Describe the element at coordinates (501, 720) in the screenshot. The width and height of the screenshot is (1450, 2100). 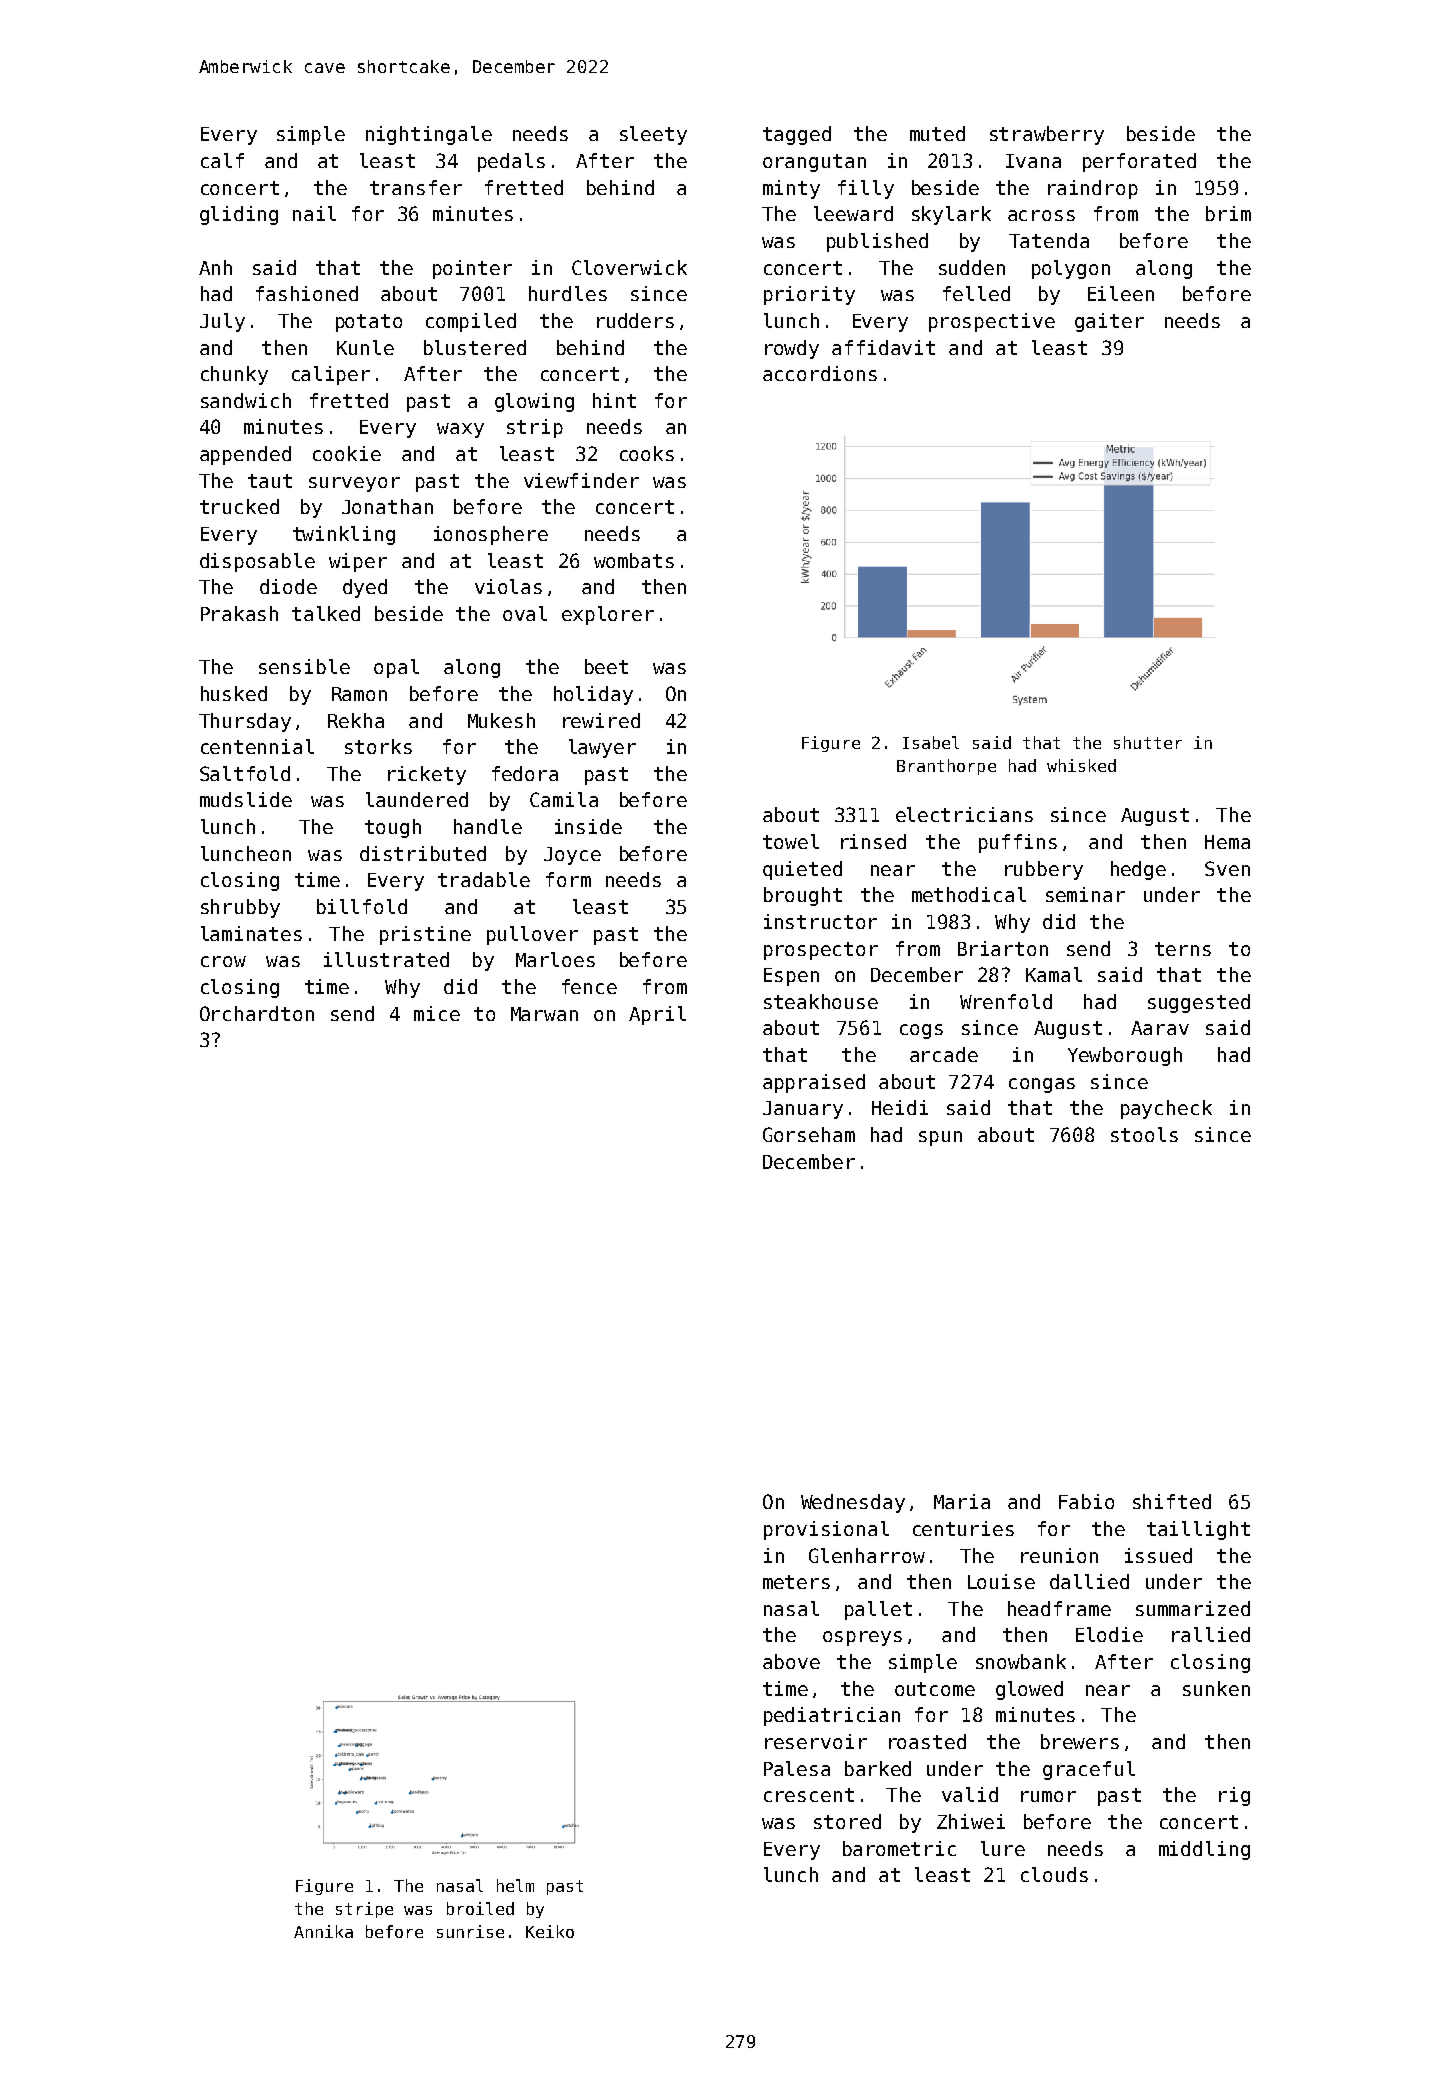
I see `Mukesh` at that location.
